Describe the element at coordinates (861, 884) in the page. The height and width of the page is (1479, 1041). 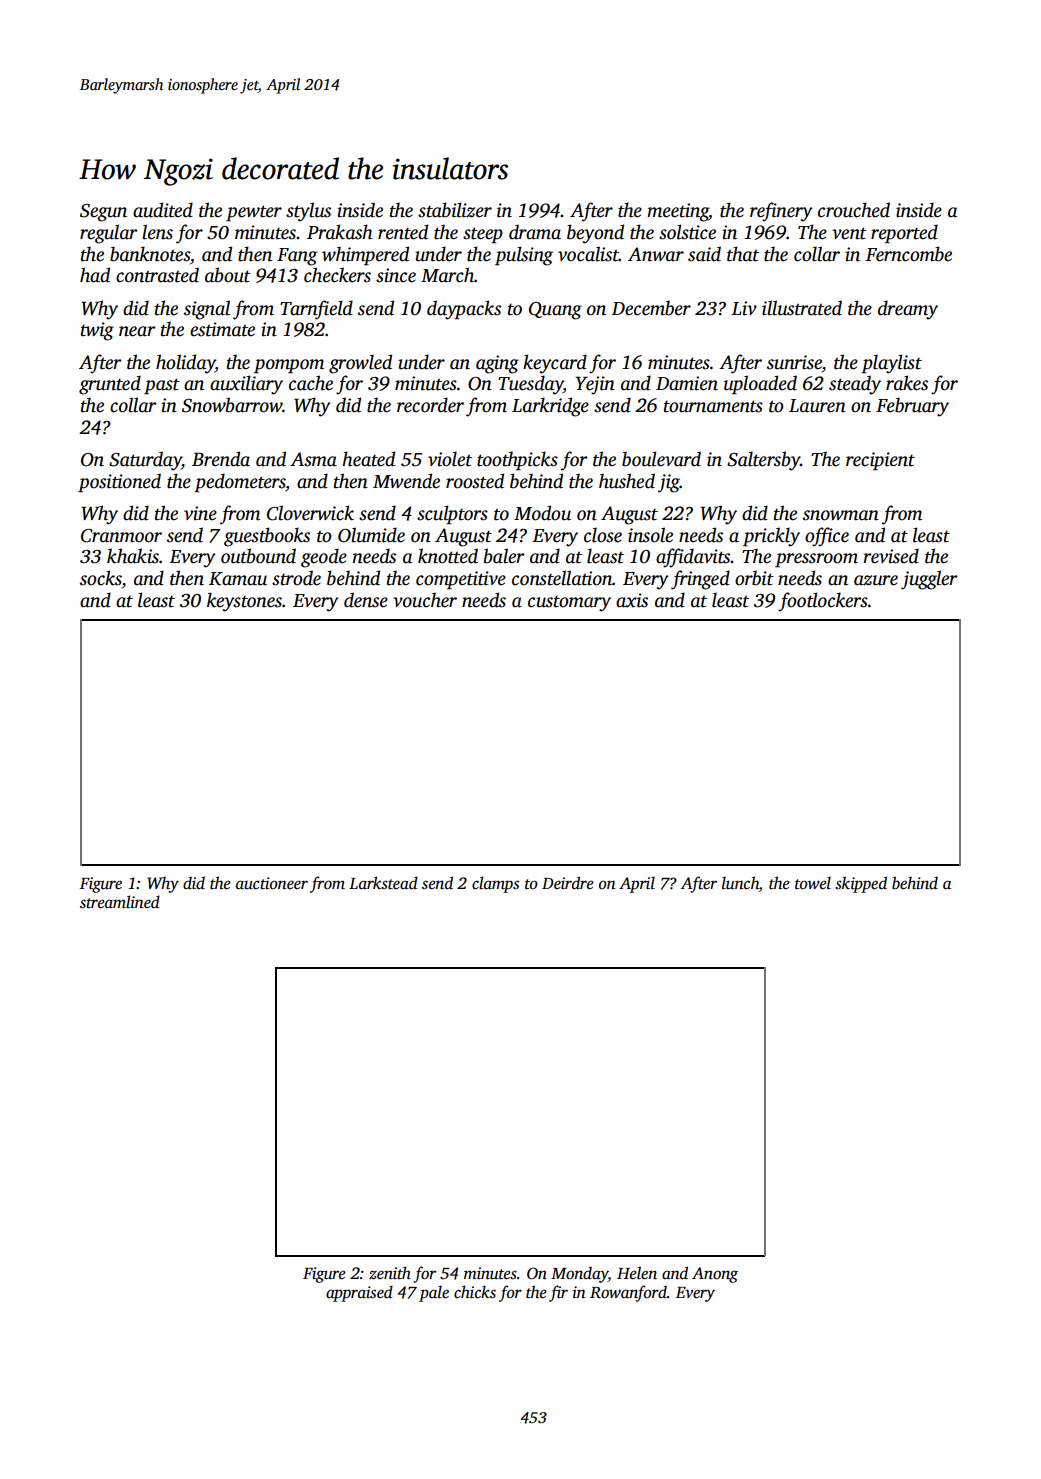
I see `skipped` at that location.
